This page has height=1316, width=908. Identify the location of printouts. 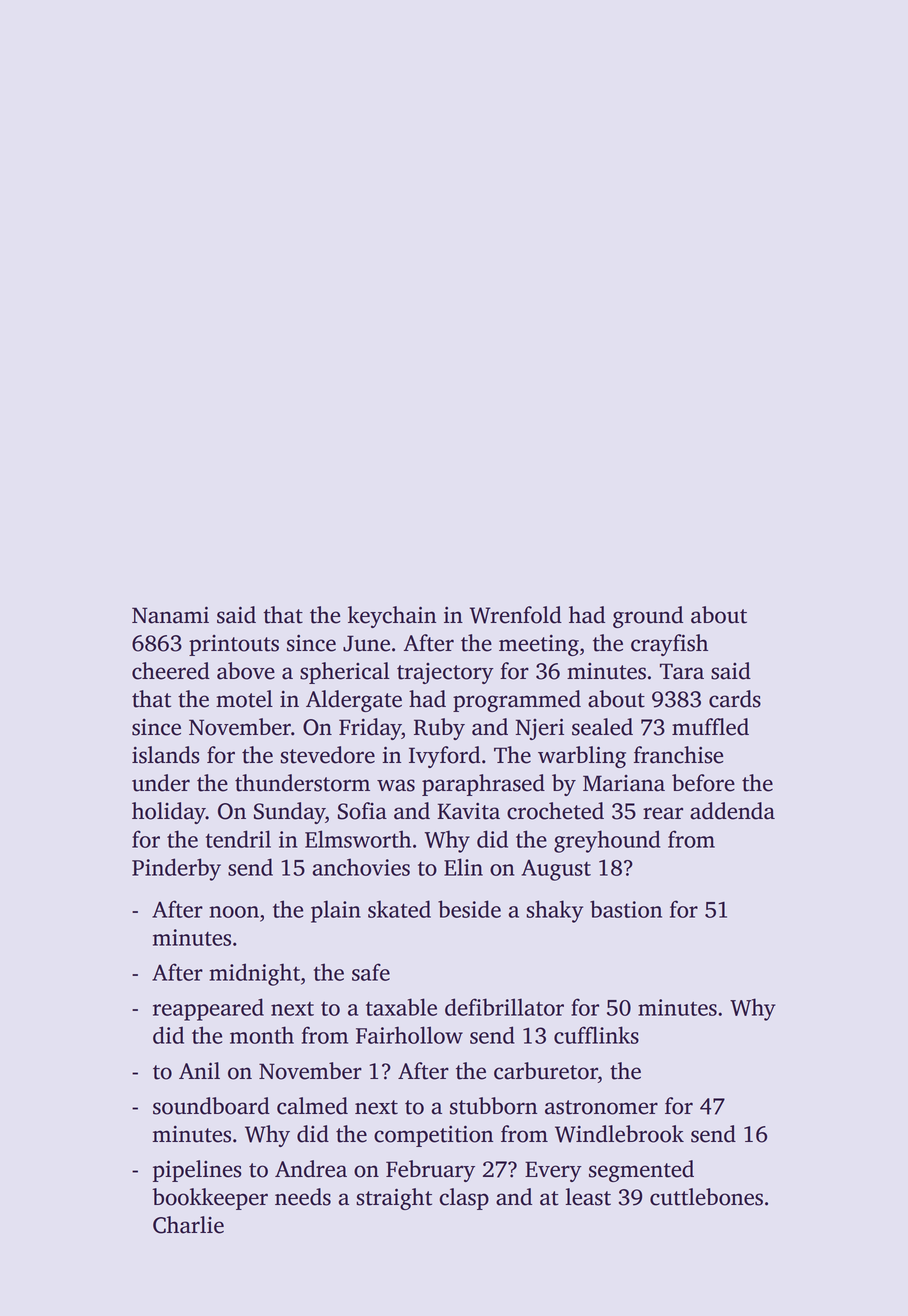
(234, 645).
